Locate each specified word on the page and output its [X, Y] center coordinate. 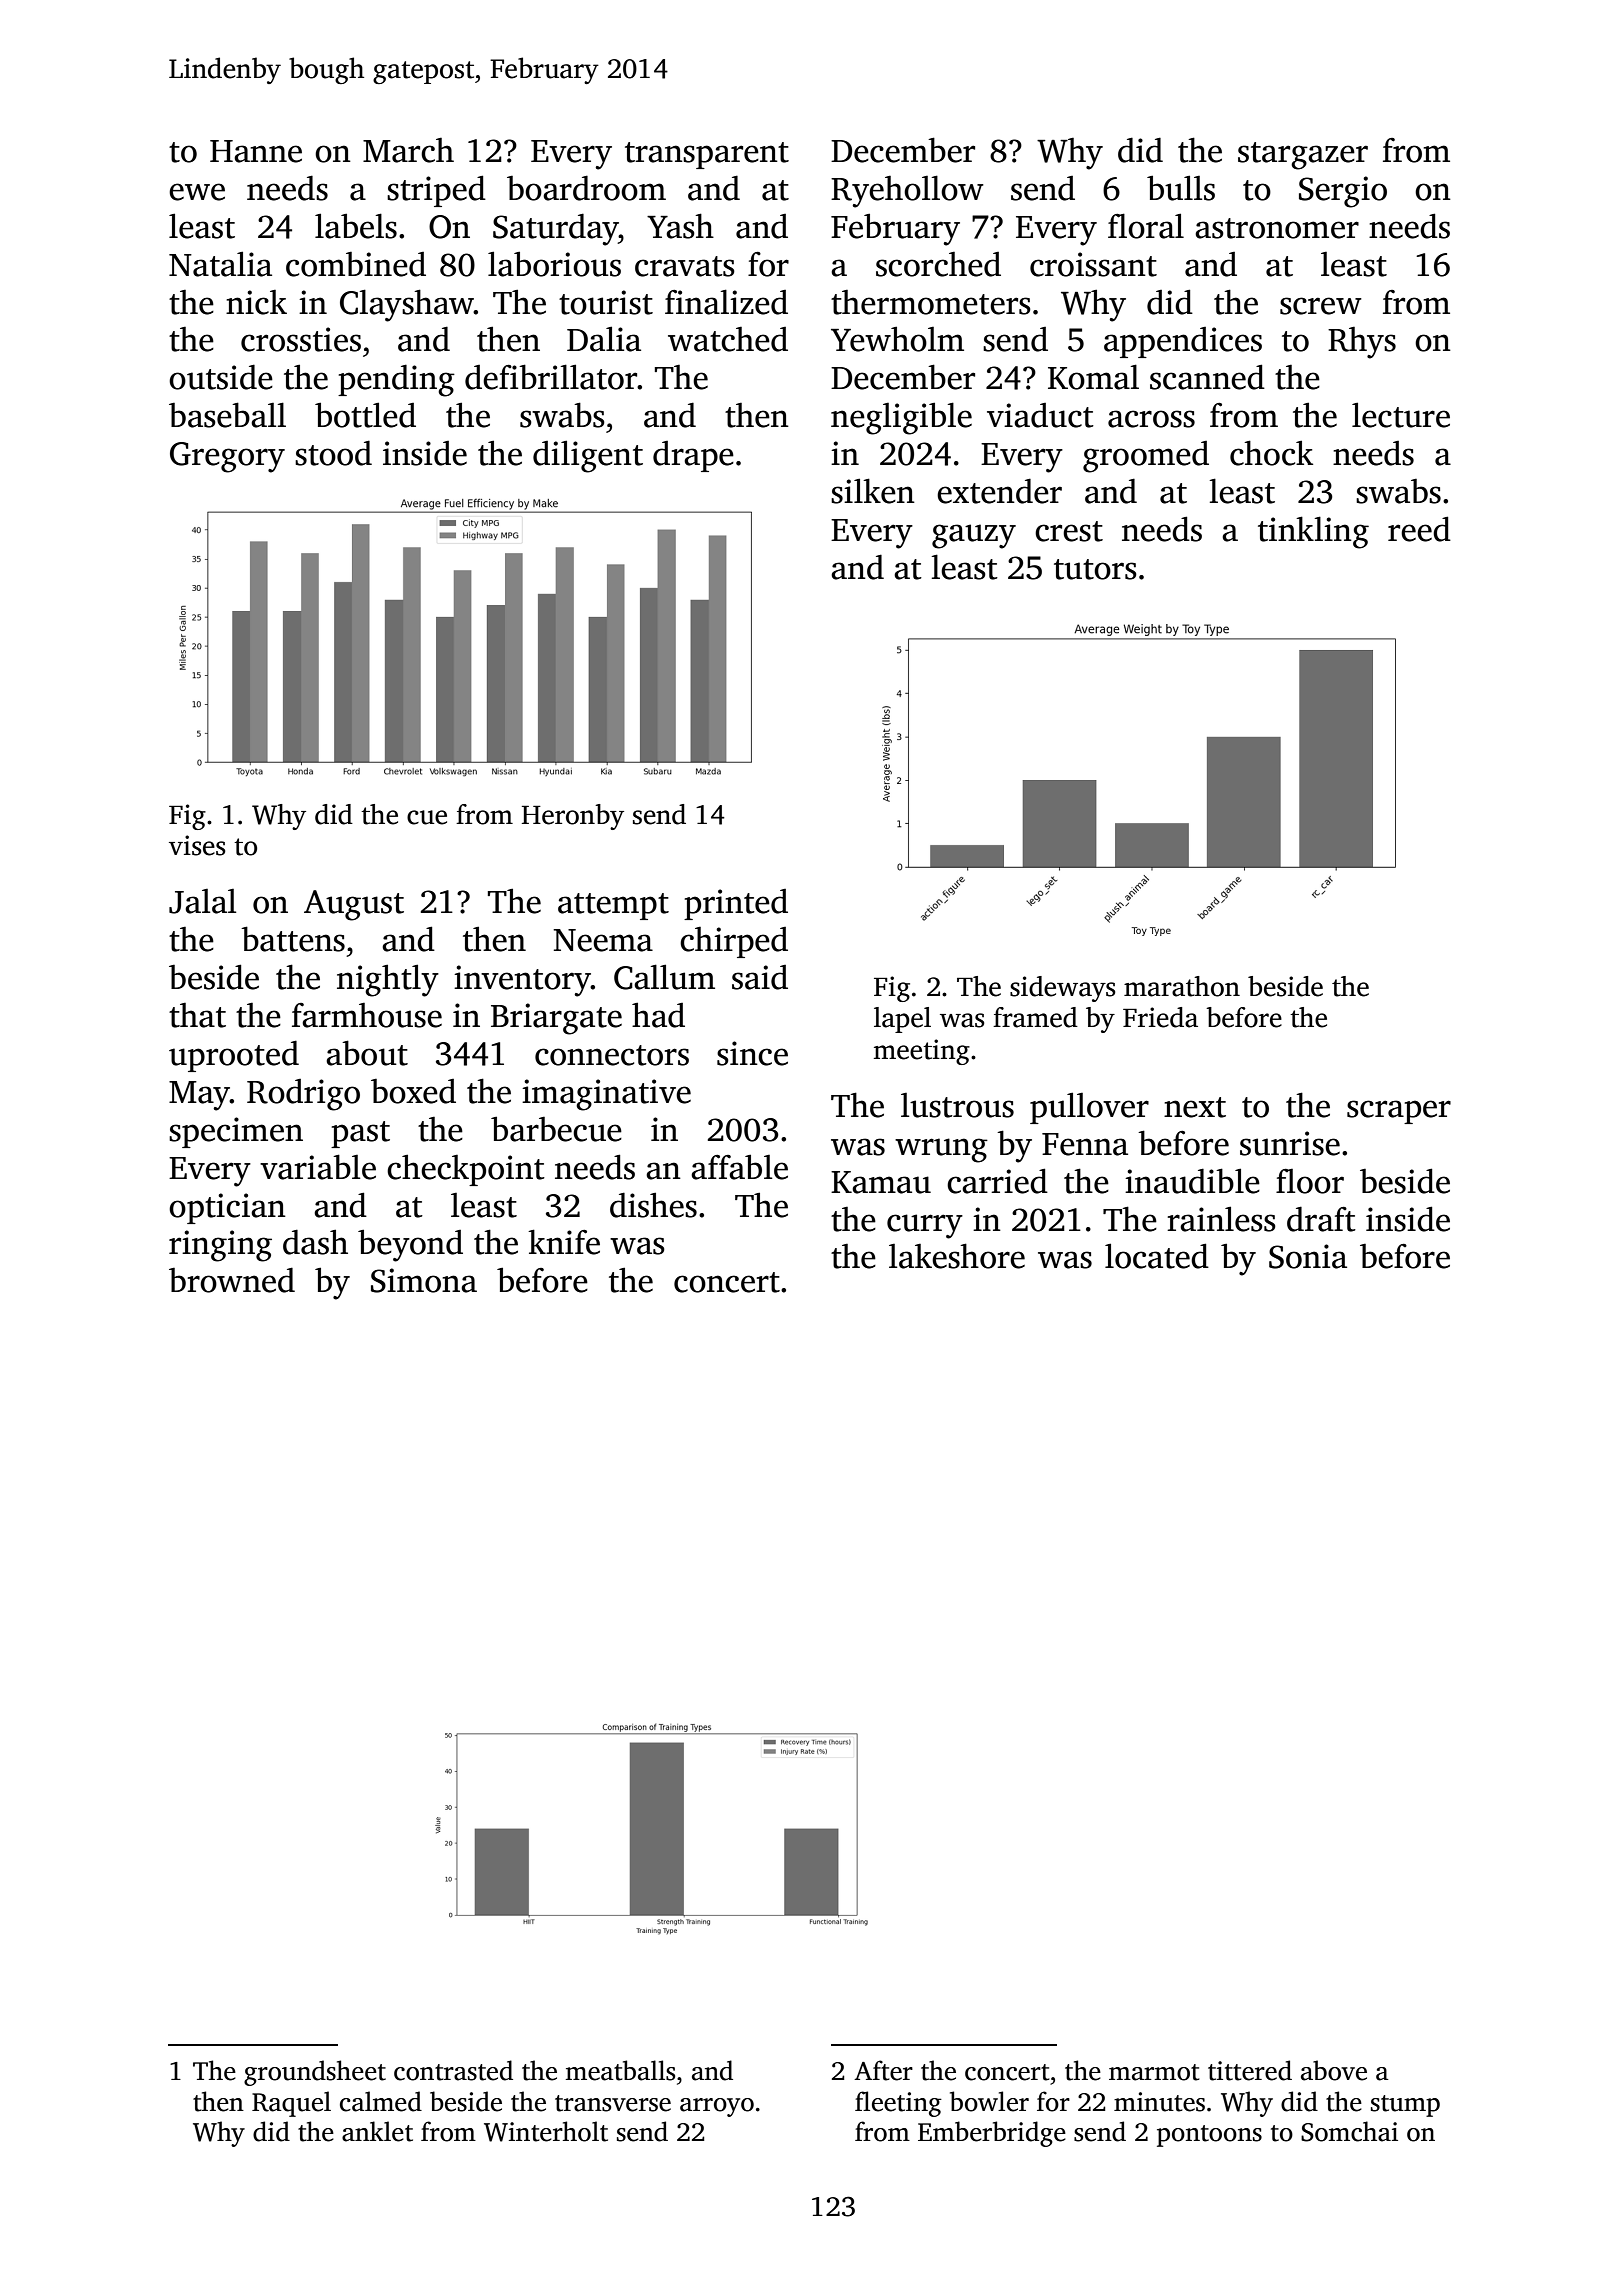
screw [1321, 306]
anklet [377, 2131]
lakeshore [957, 1256]
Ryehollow [907, 191]
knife [564, 1242]
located [1157, 1256]
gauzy [974, 536]
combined [356, 264]
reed [1419, 529]
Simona [424, 1280]
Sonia [1308, 1256]
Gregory [227, 457]
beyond [410, 1246]
